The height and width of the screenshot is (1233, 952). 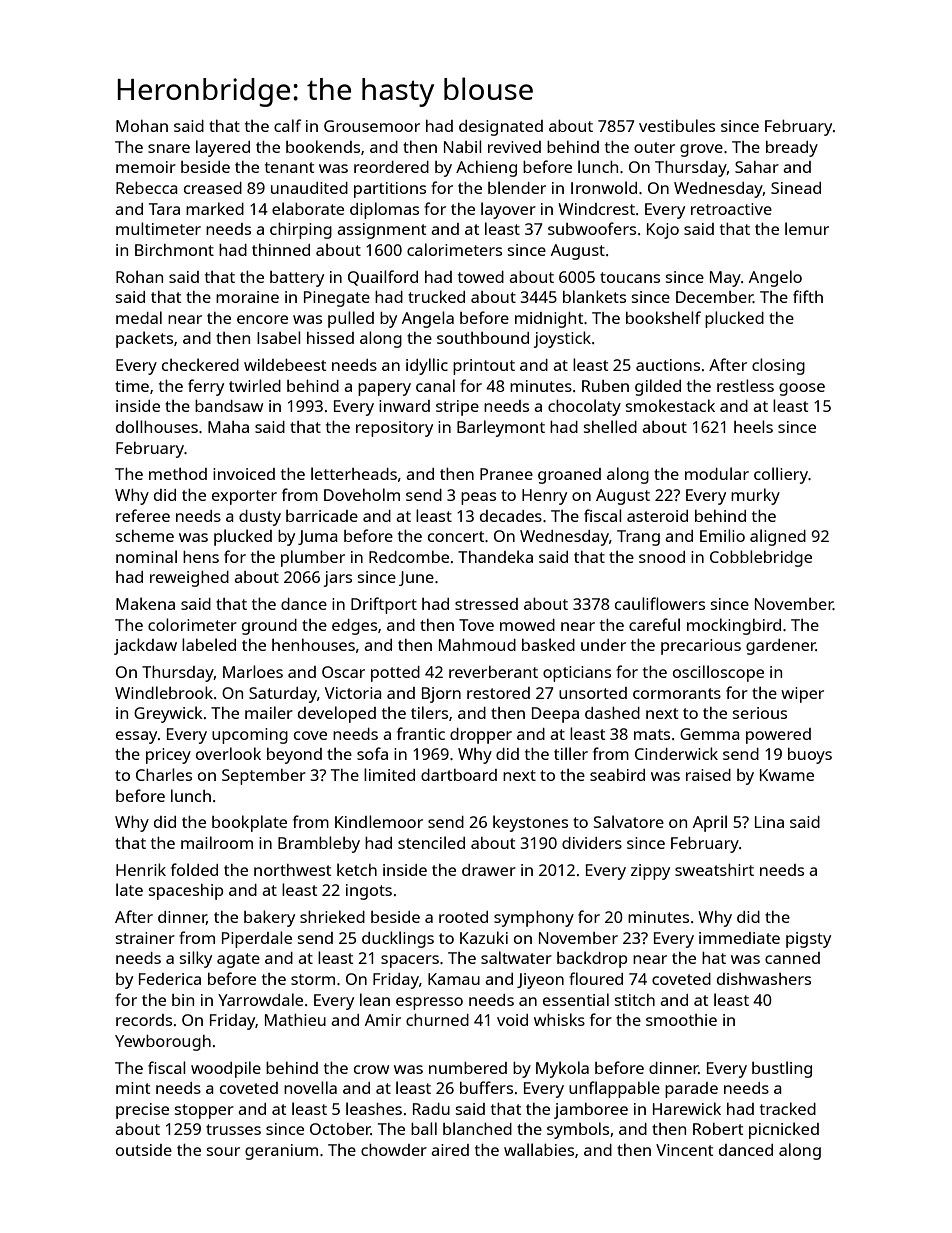 What do you see at coordinates (739, 938) in the screenshot?
I see `immediate` at bounding box center [739, 938].
